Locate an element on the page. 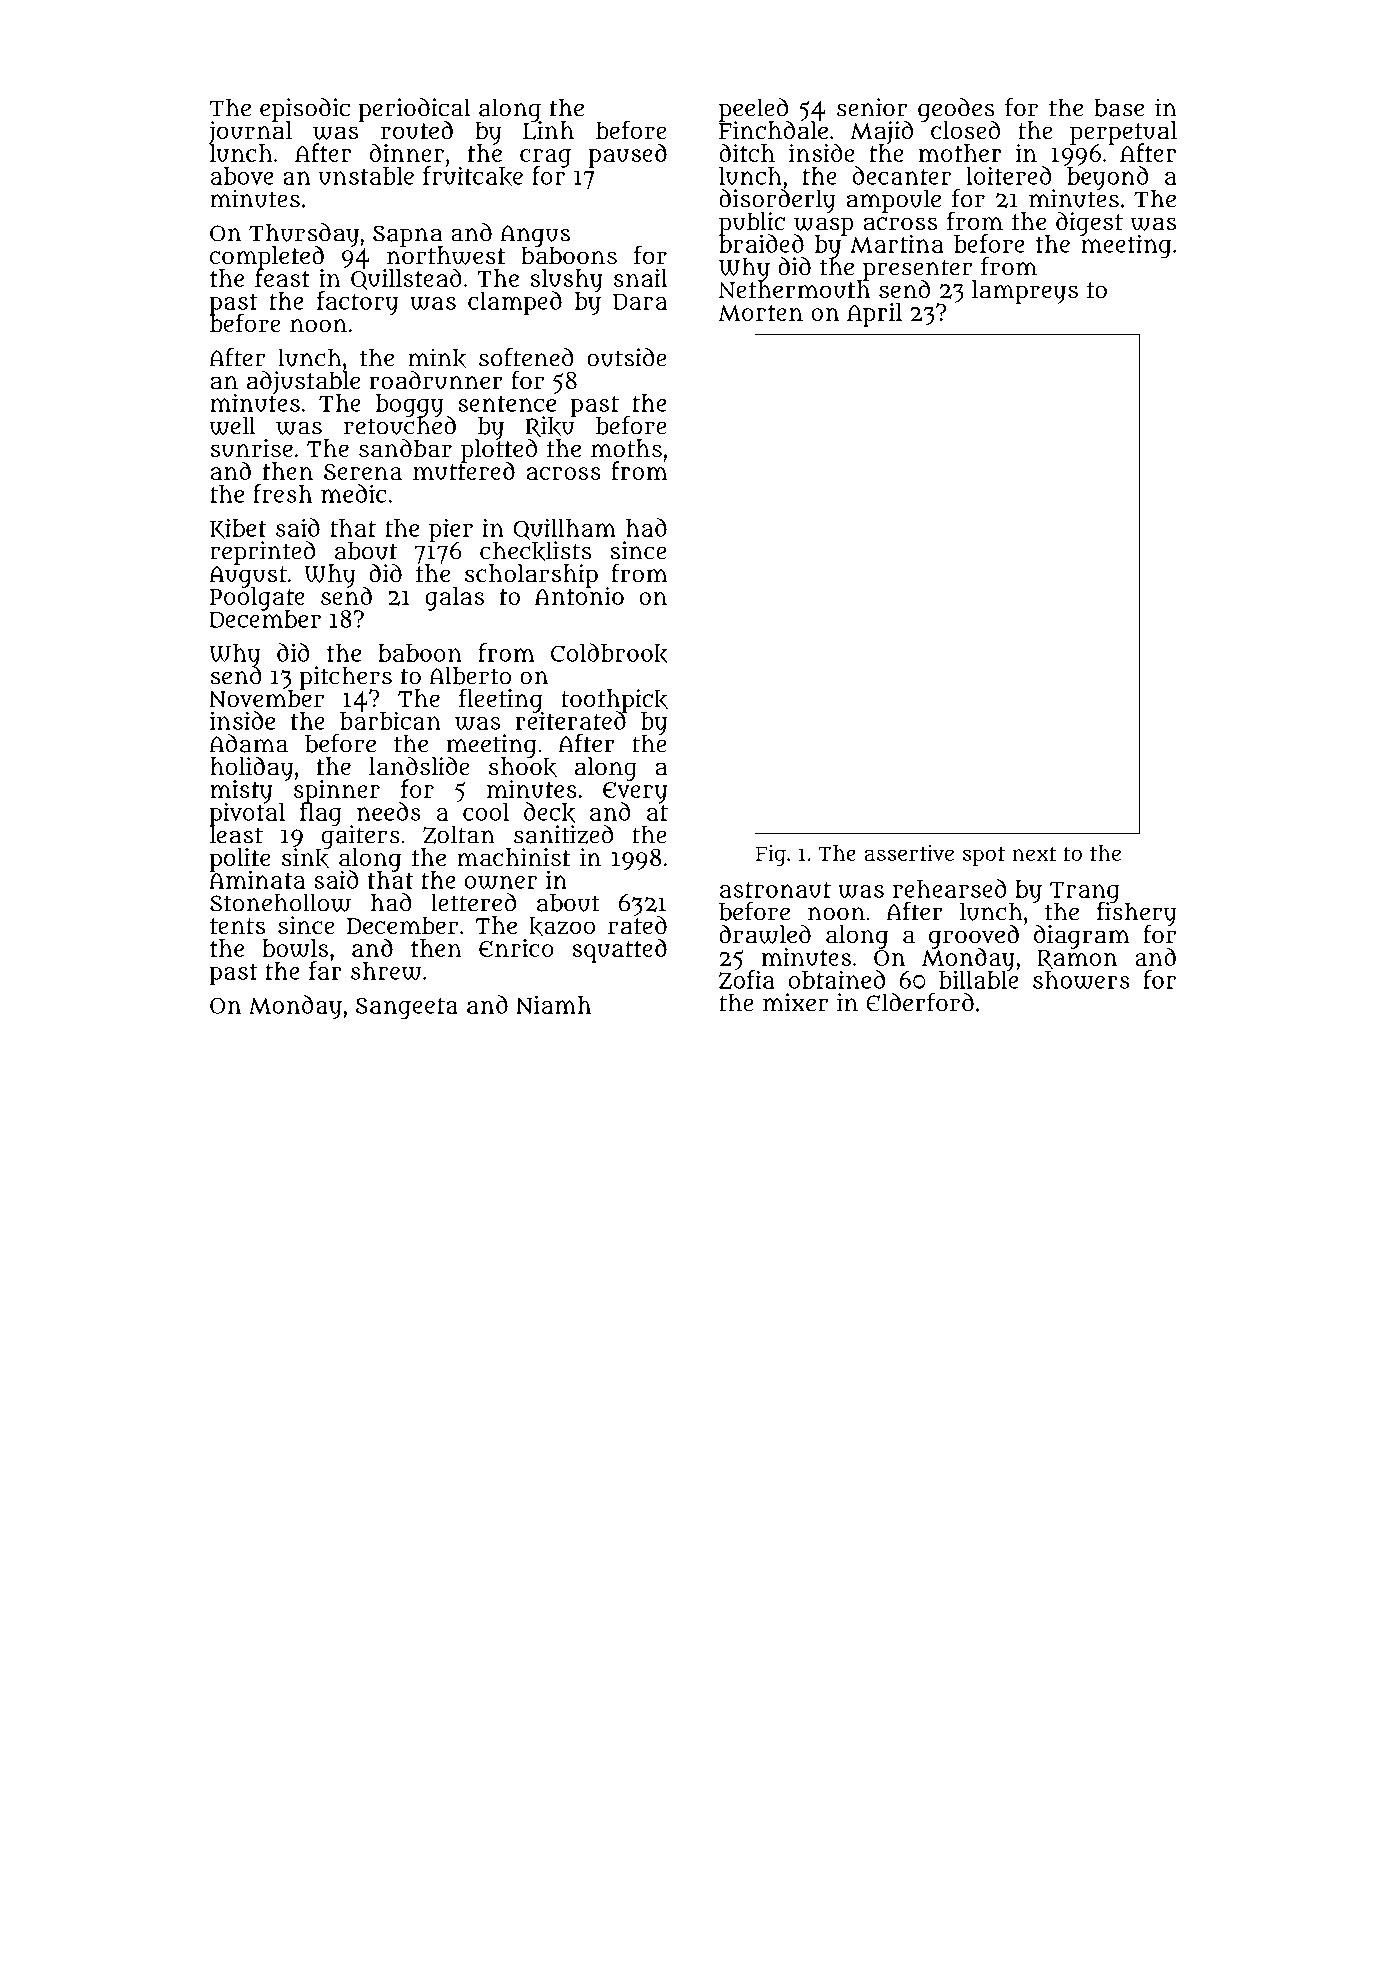  base is located at coordinates (1119, 108).
